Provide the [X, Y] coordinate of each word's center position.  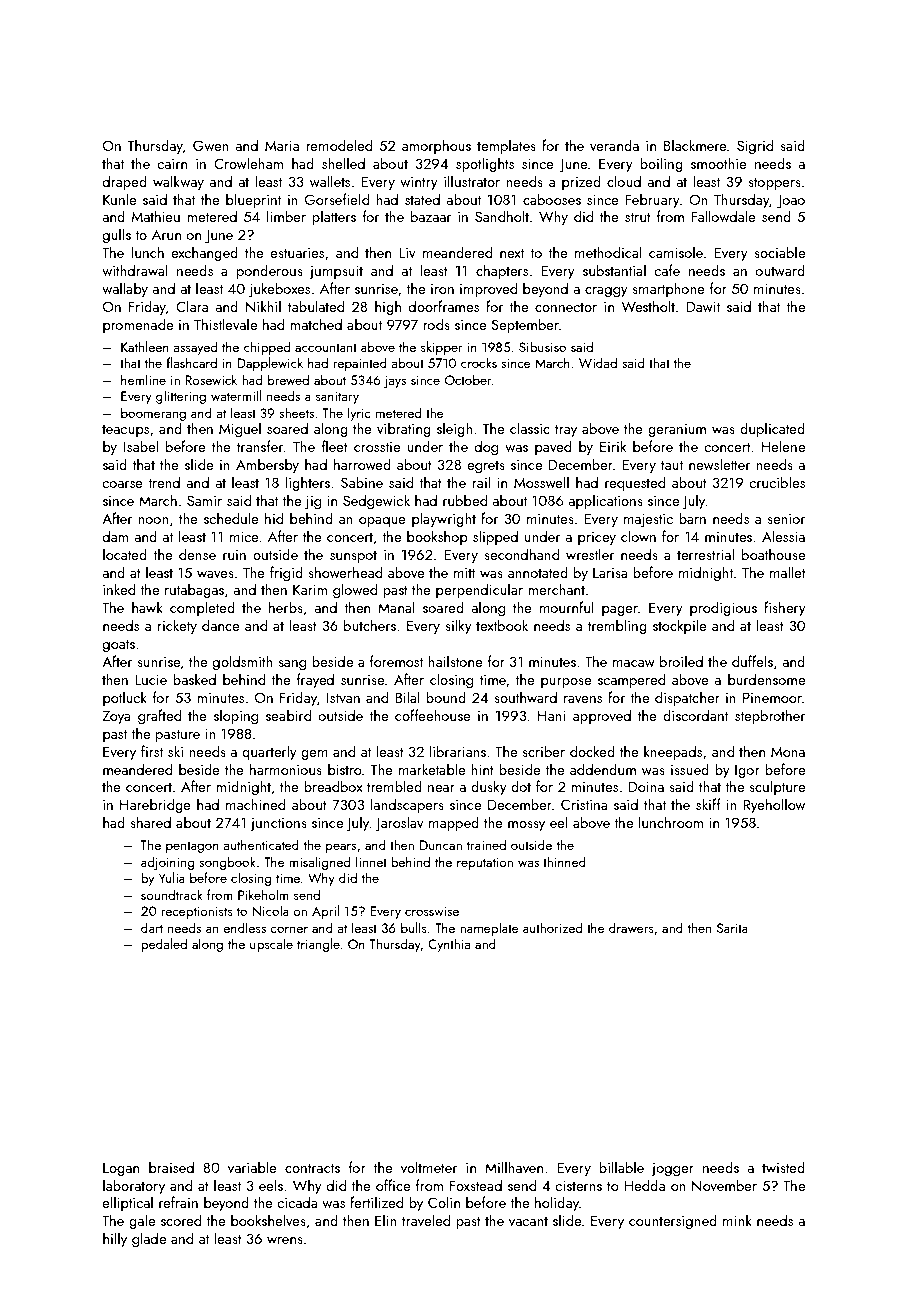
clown [638, 536]
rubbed [465, 500]
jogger [672, 1169]
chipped [267, 348]
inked [119, 589]
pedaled [164, 945]
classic [530, 428]
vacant [528, 1221]
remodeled [339, 145]
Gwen [211, 145]
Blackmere [695, 145]
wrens [285, 1240]
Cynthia [449, 945]
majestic [648, 520]
